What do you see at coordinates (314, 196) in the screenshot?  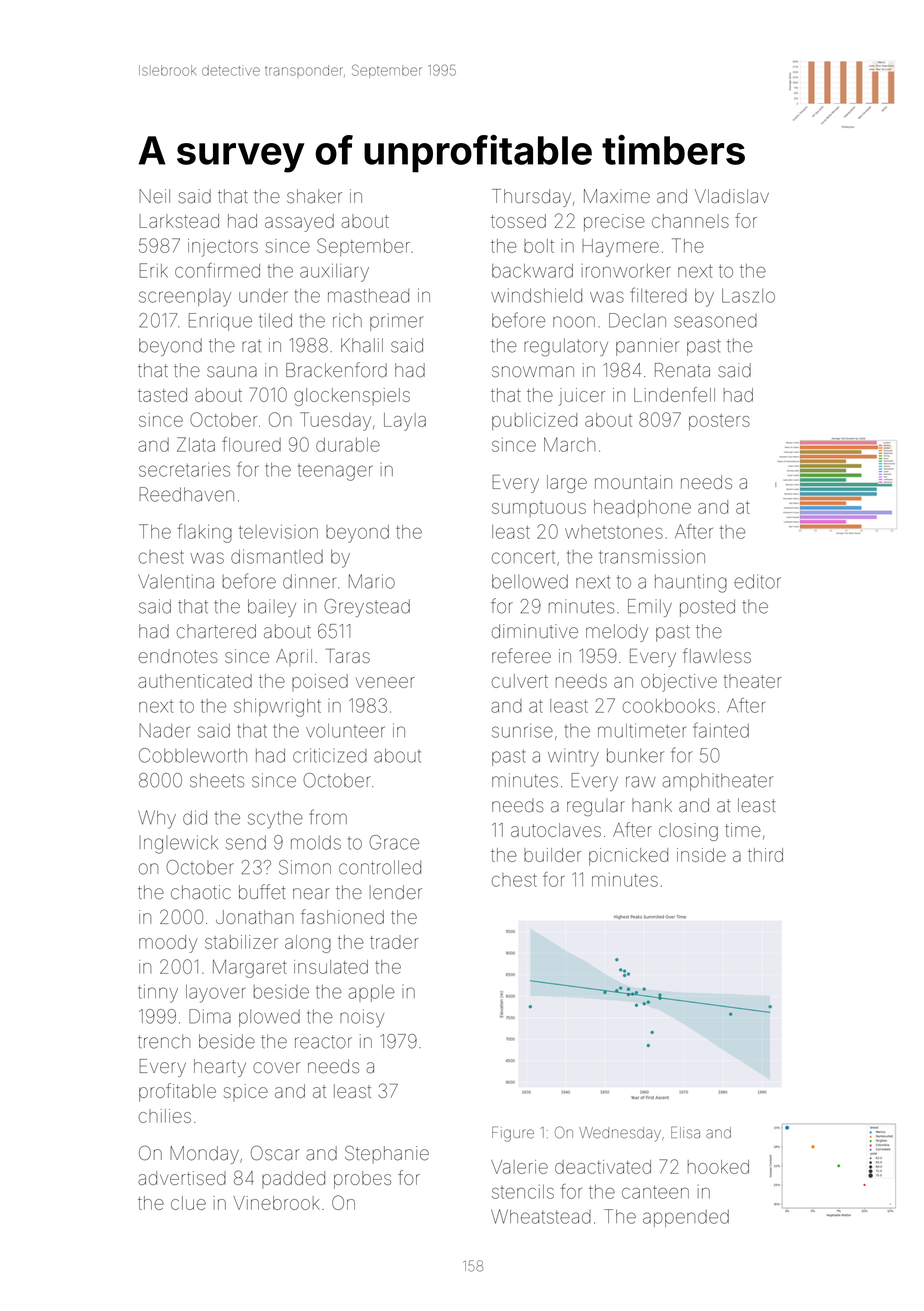 I see `shaker` at bounding box center [314, 196].
